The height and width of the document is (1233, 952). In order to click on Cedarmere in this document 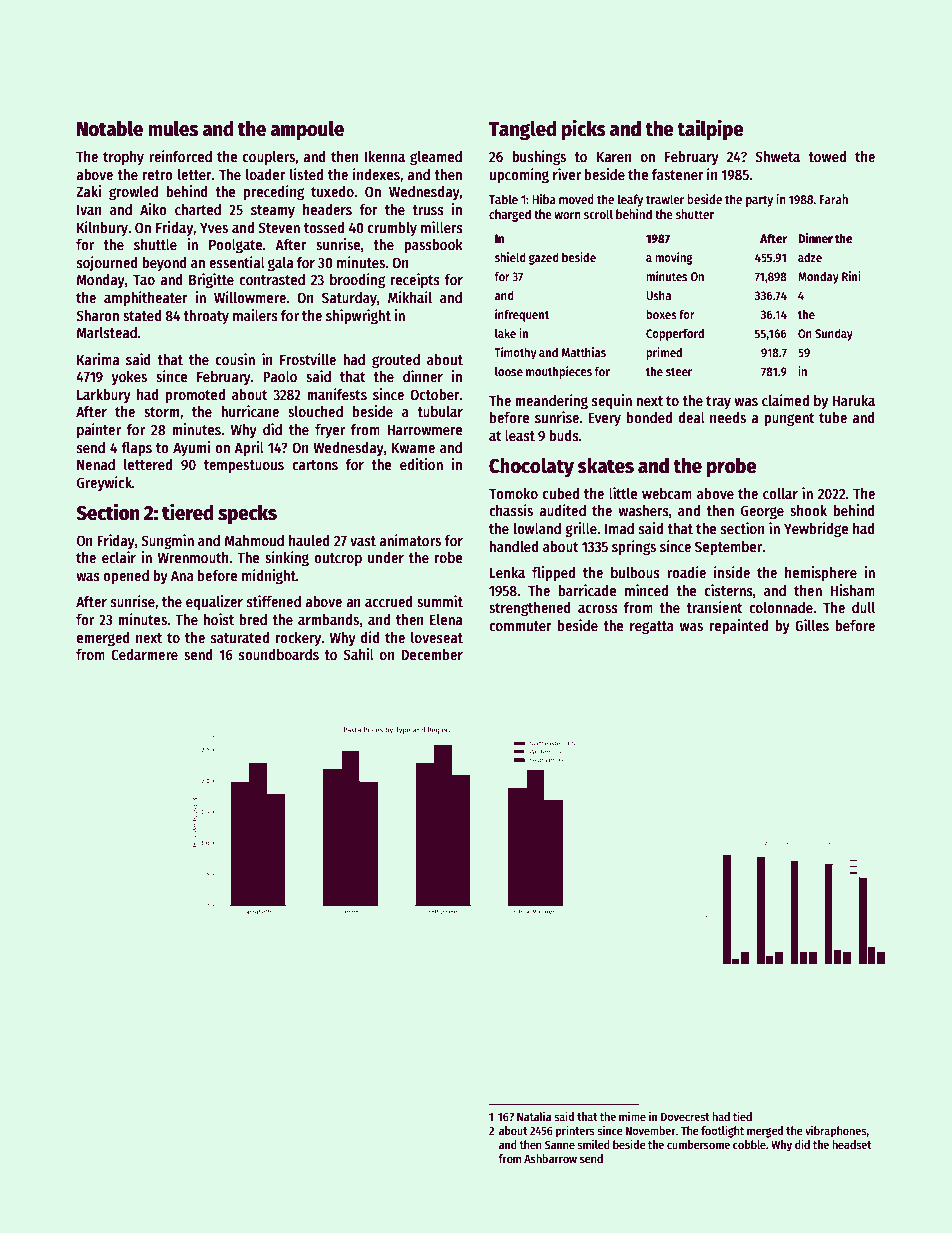, I will do `click(144, 654)`.
